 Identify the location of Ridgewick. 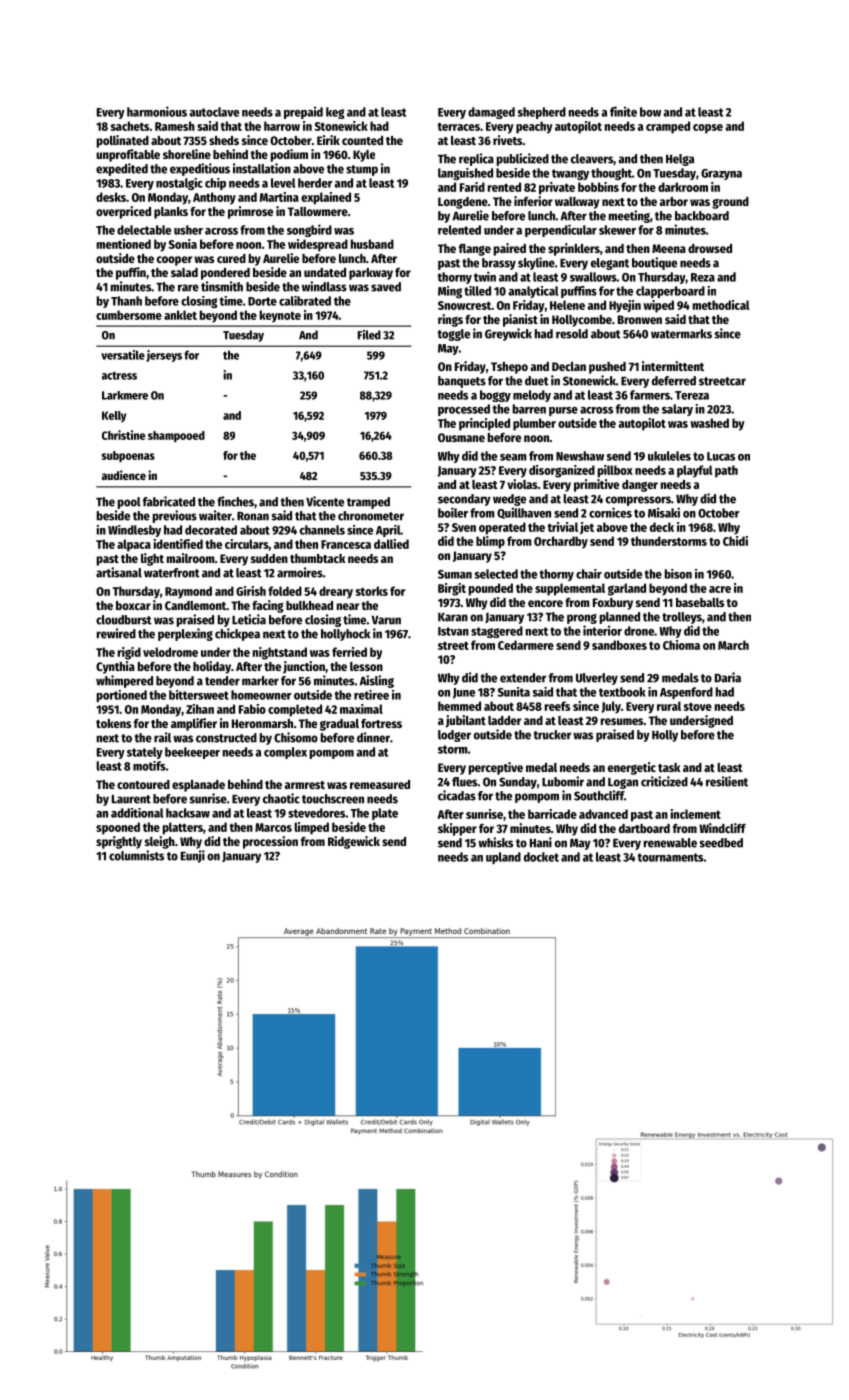
(354, 842).
